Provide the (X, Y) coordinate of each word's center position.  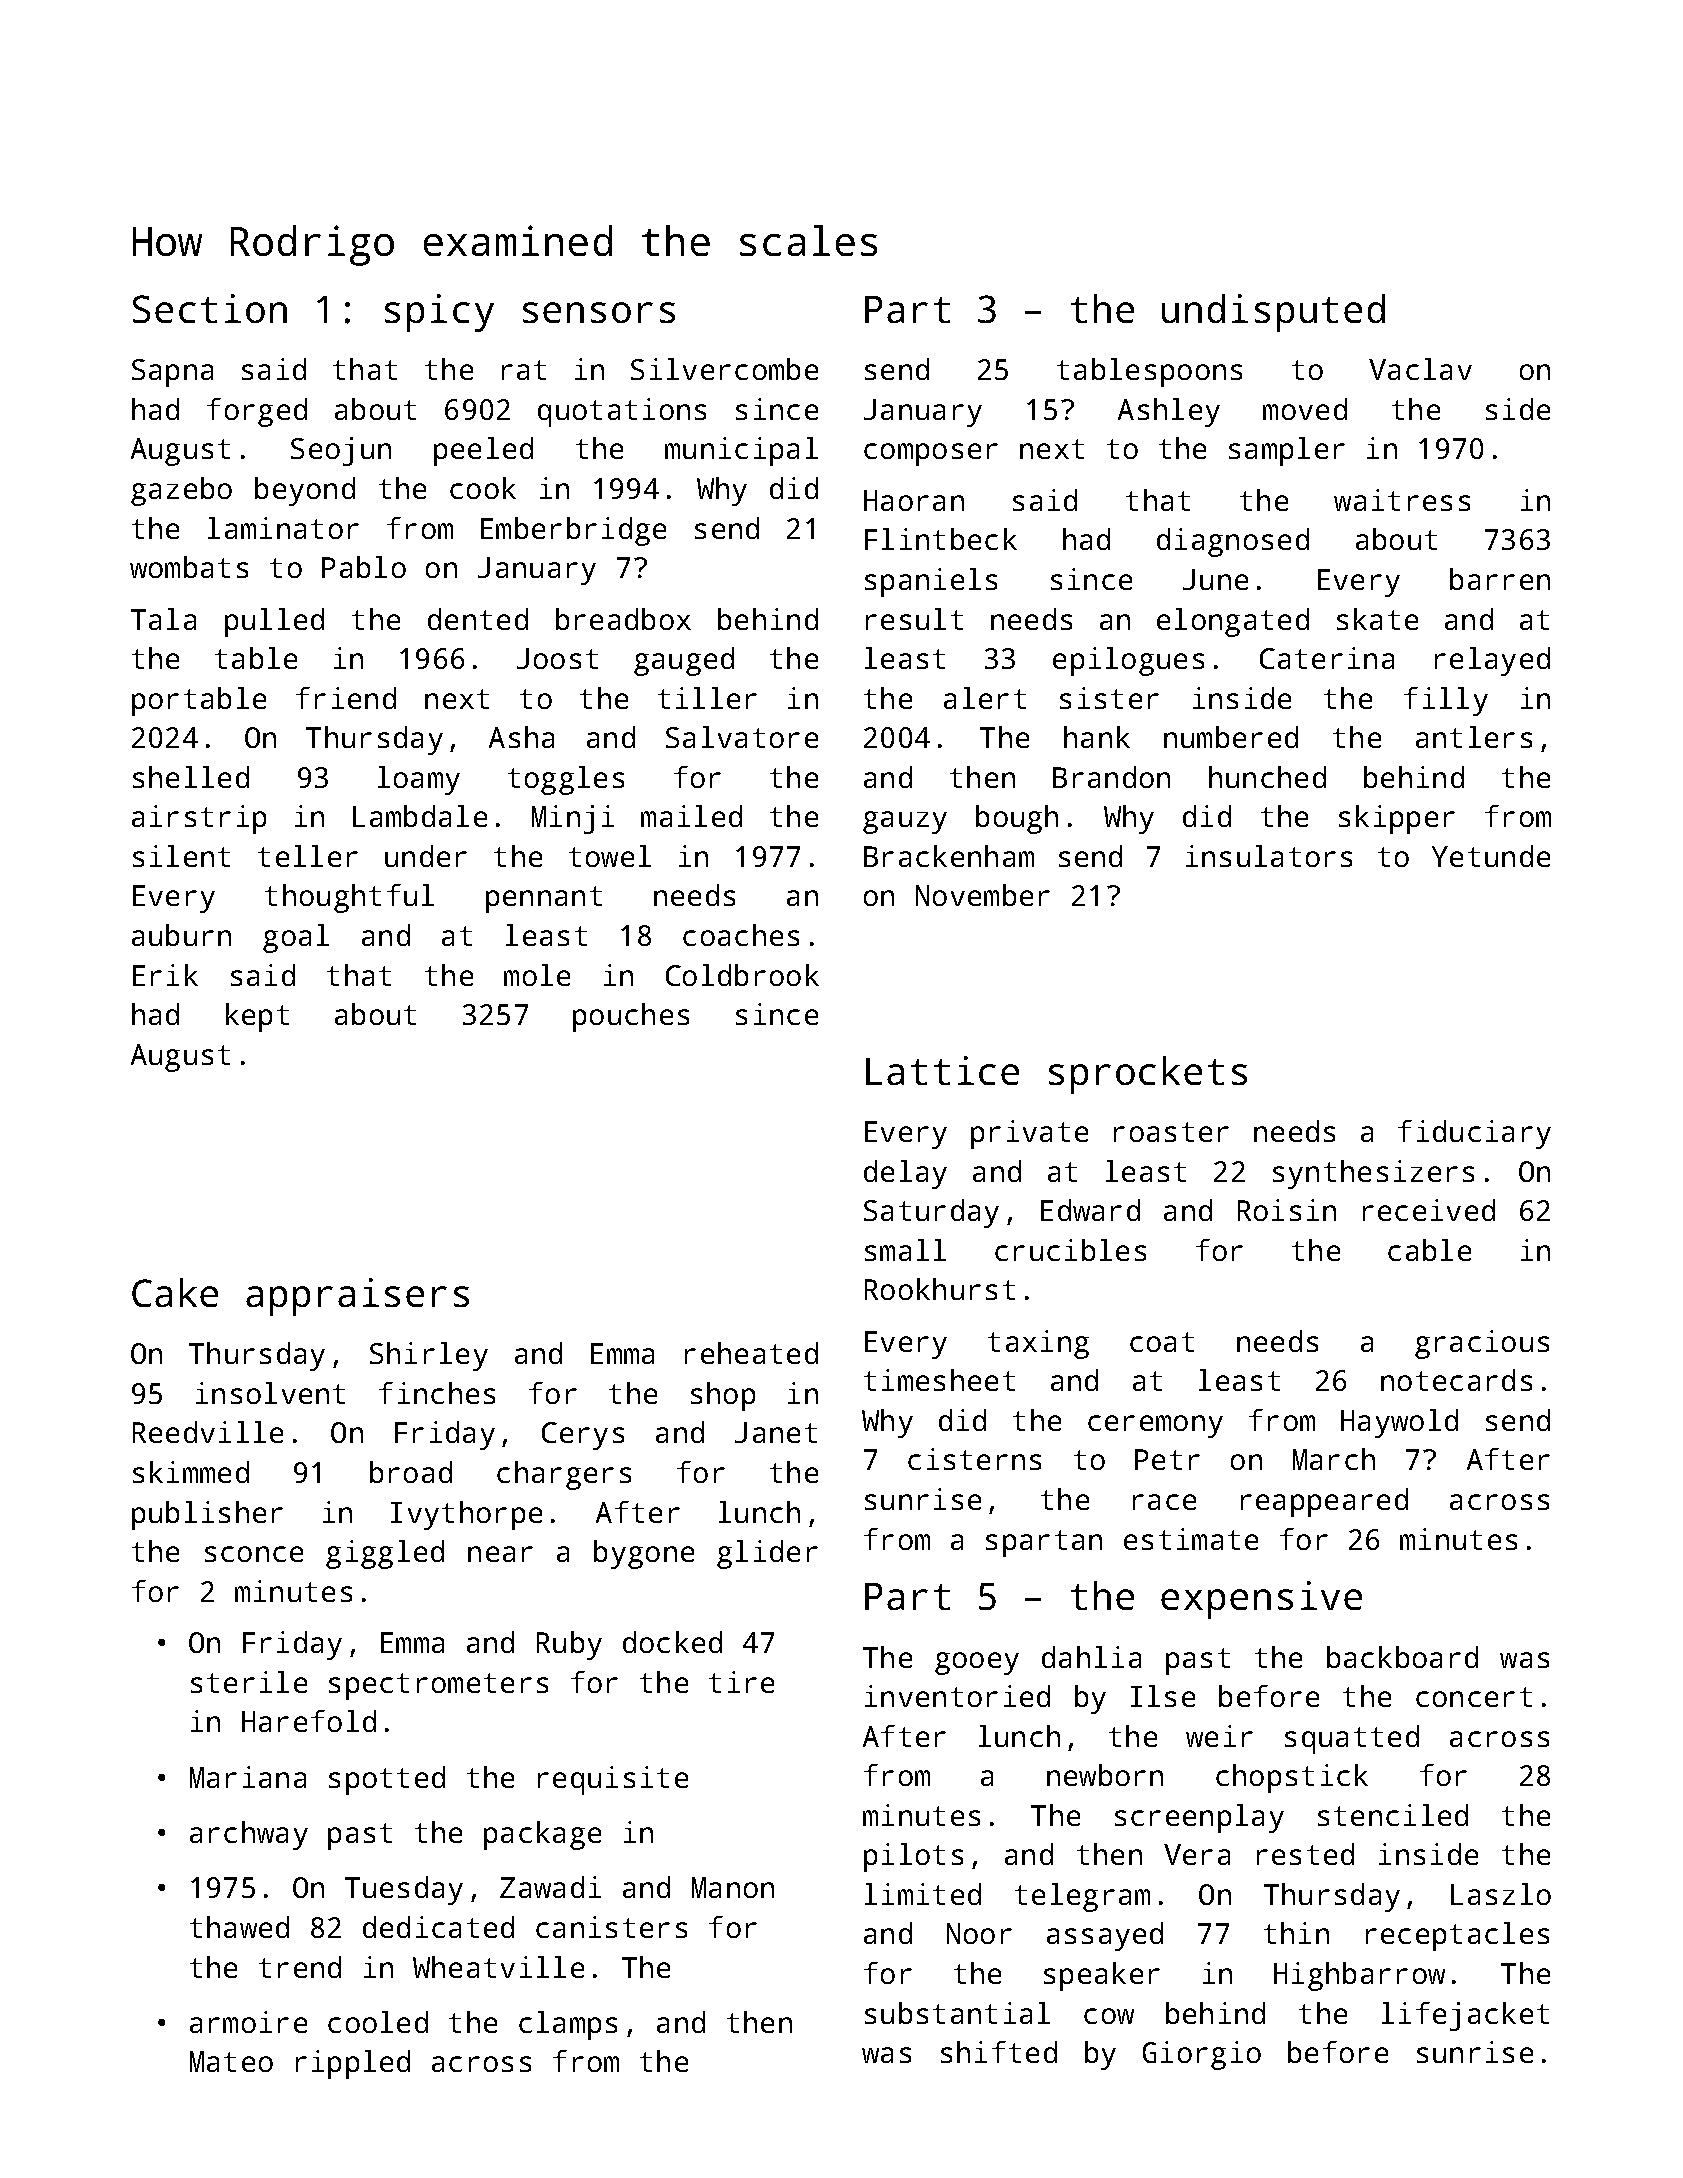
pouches (631, 1017)
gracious (1482, 1344)
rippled (353, 2064)
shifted (999, 2052)
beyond (305, 491)
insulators (1269, 856)
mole (537, 975)
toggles (566, 780)
